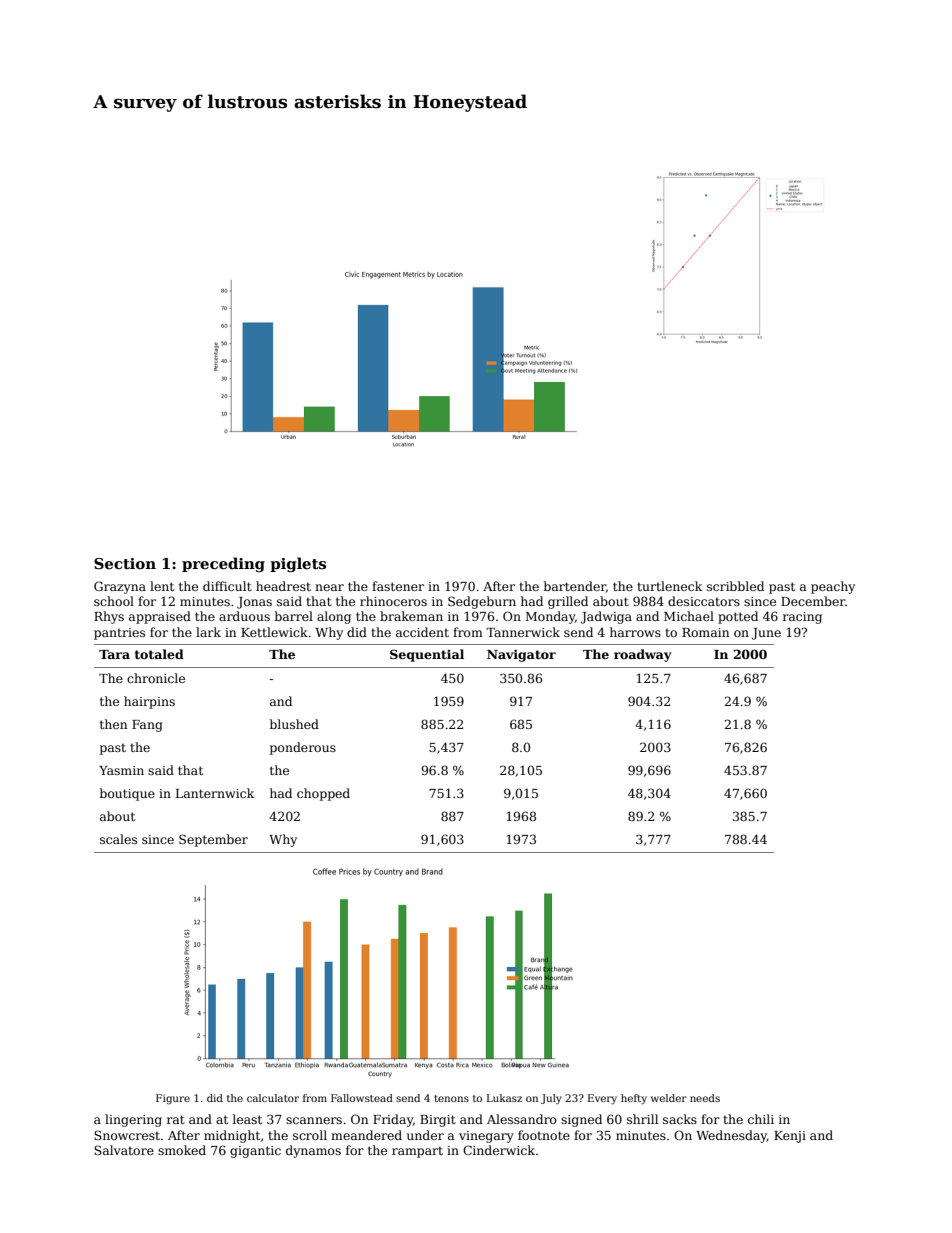 This document has width=952, height=1233. What do you see at coordinates (156, 678) in the document?
I see `chronicle` at bounding box center [156, 678].
